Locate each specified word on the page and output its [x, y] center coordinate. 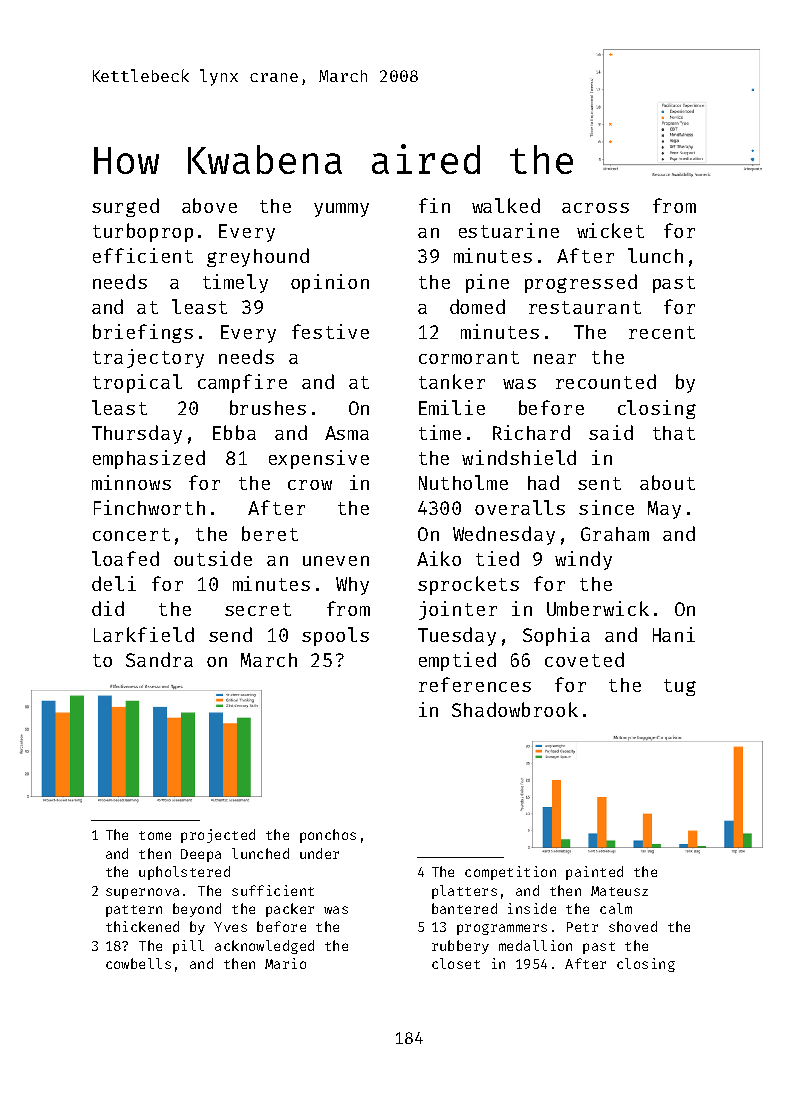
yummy [341, 210]
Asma [347, 433]
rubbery [460, 947]
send [230, 634]
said [611, 432]
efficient [143, 255]
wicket [610, 230]
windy [583, 560]
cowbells [138, 963]
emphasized [149, 459]
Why [352, 586]
